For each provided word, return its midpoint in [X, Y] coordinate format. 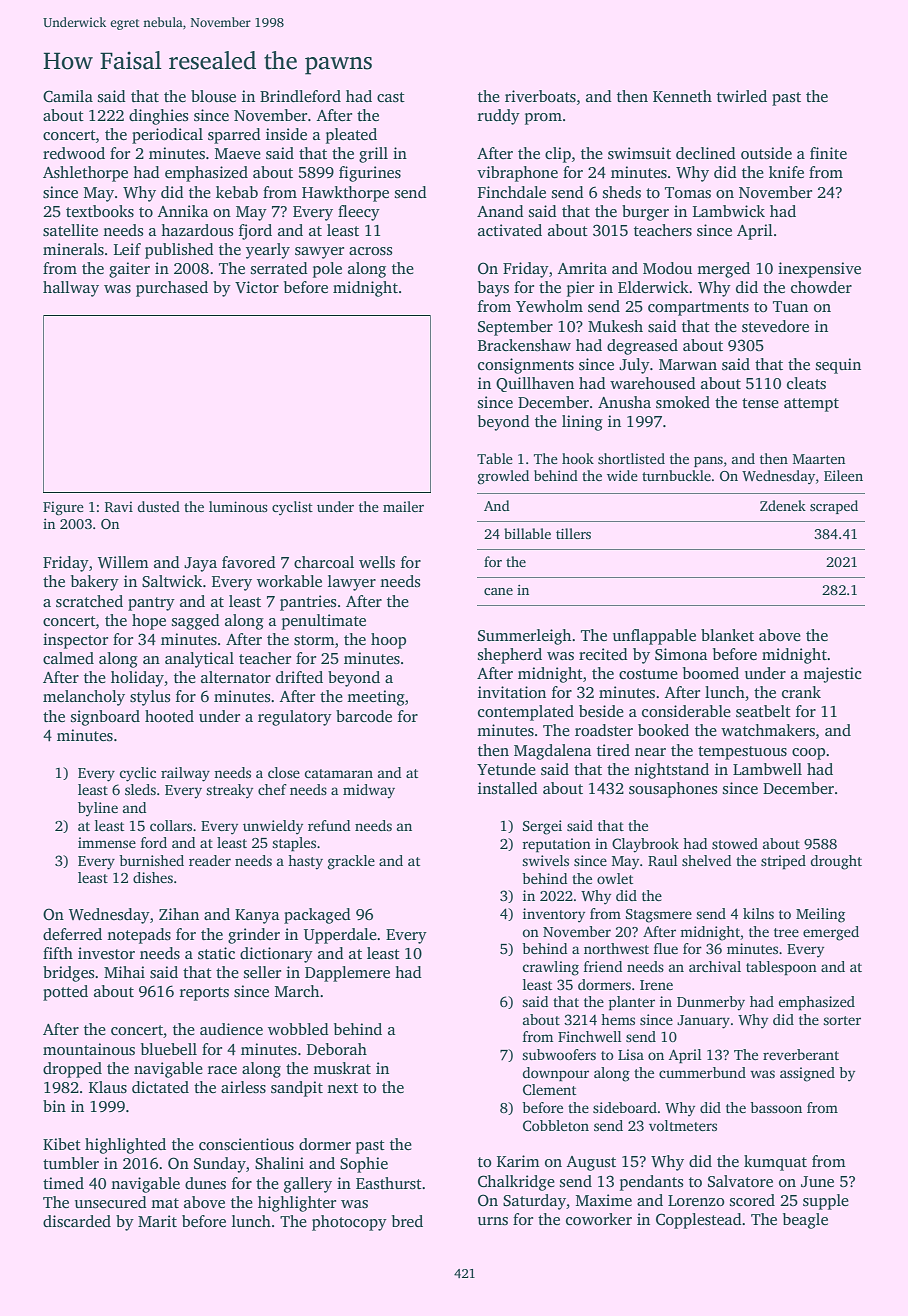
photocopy [349, 1223]
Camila [68, 96]
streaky [229, 791]
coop [808, 754]
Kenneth [682, 96]
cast [391, 97]
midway [369, 791]
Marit [157, 1221]
